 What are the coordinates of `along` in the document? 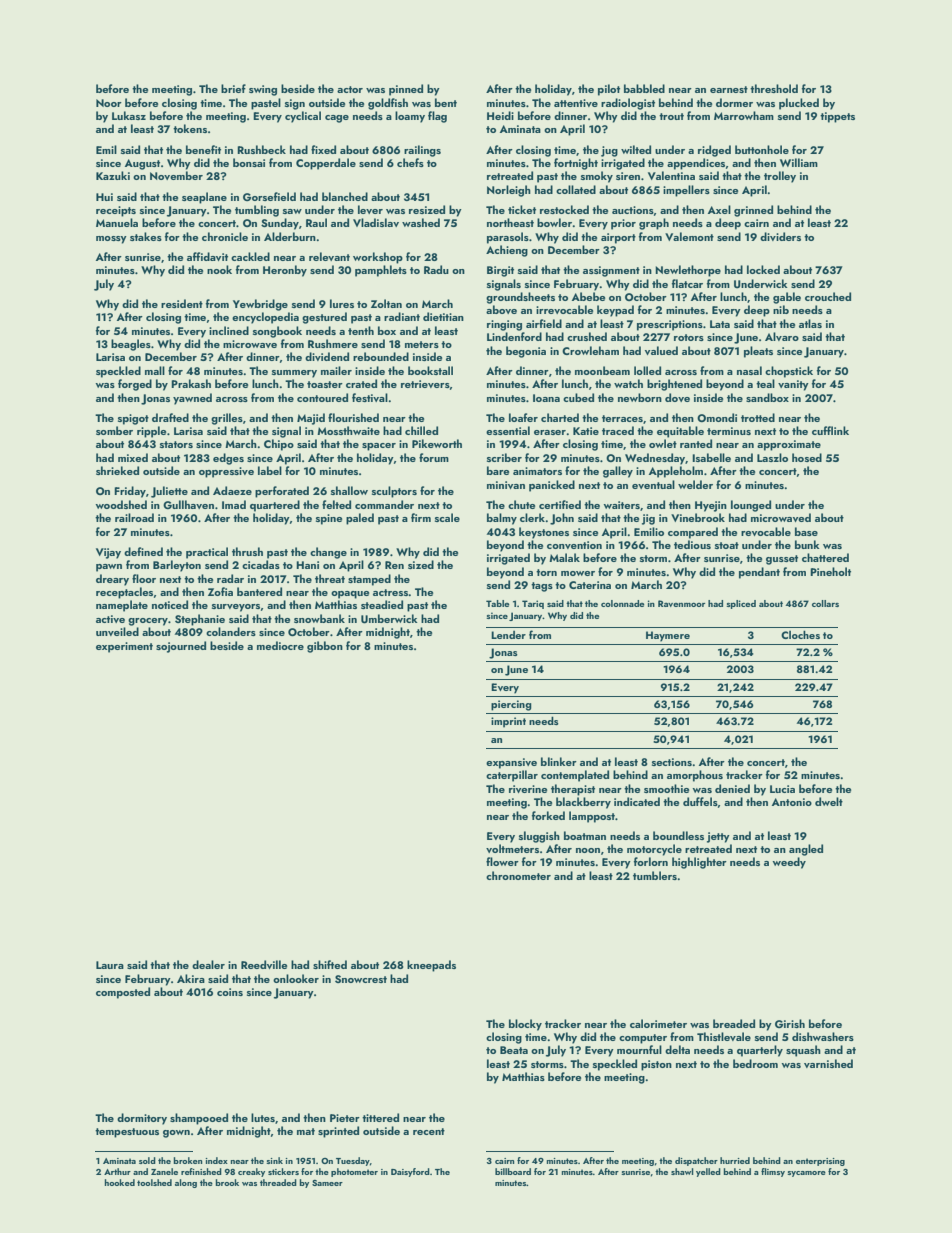 It's located at (186, 1183).
